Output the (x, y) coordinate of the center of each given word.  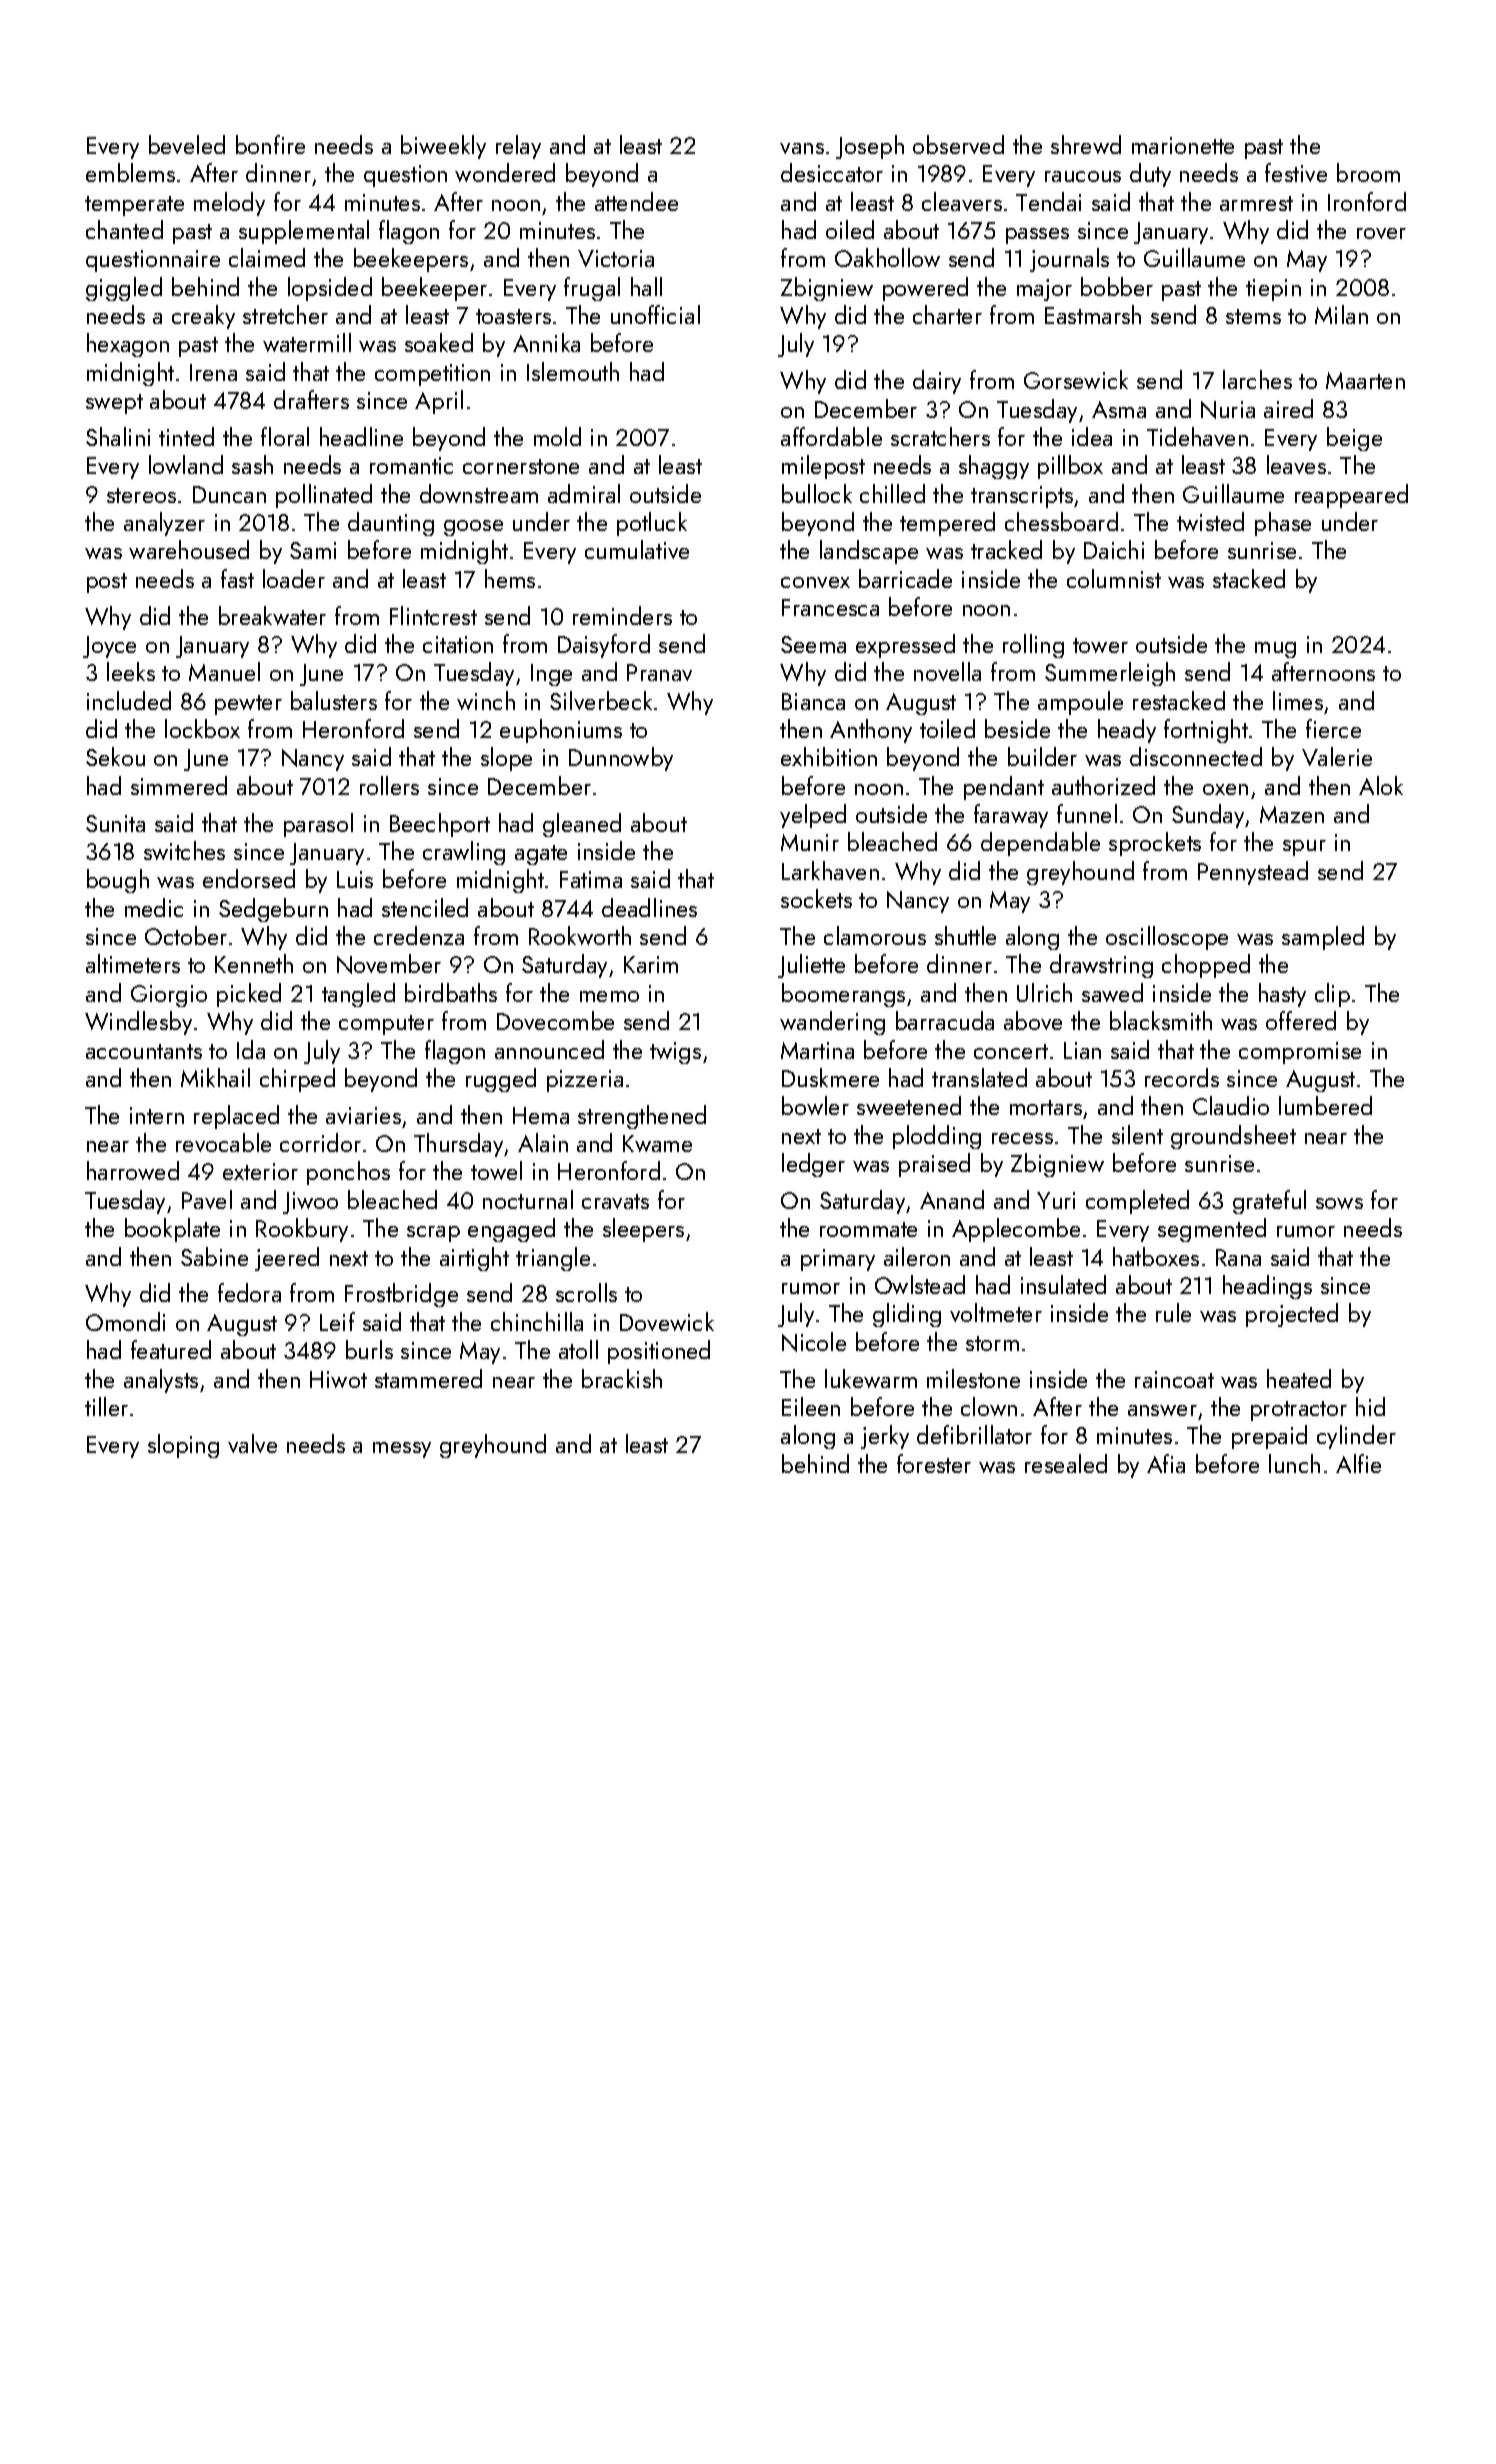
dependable (1040, 844)
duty (1150, 175)
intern (157, 1115)
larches (1257, 379)
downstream (479, 493)
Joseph (870, 147)
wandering (832, 1023)
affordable (831, 436)
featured (171, 1349)
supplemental (304, 232)
